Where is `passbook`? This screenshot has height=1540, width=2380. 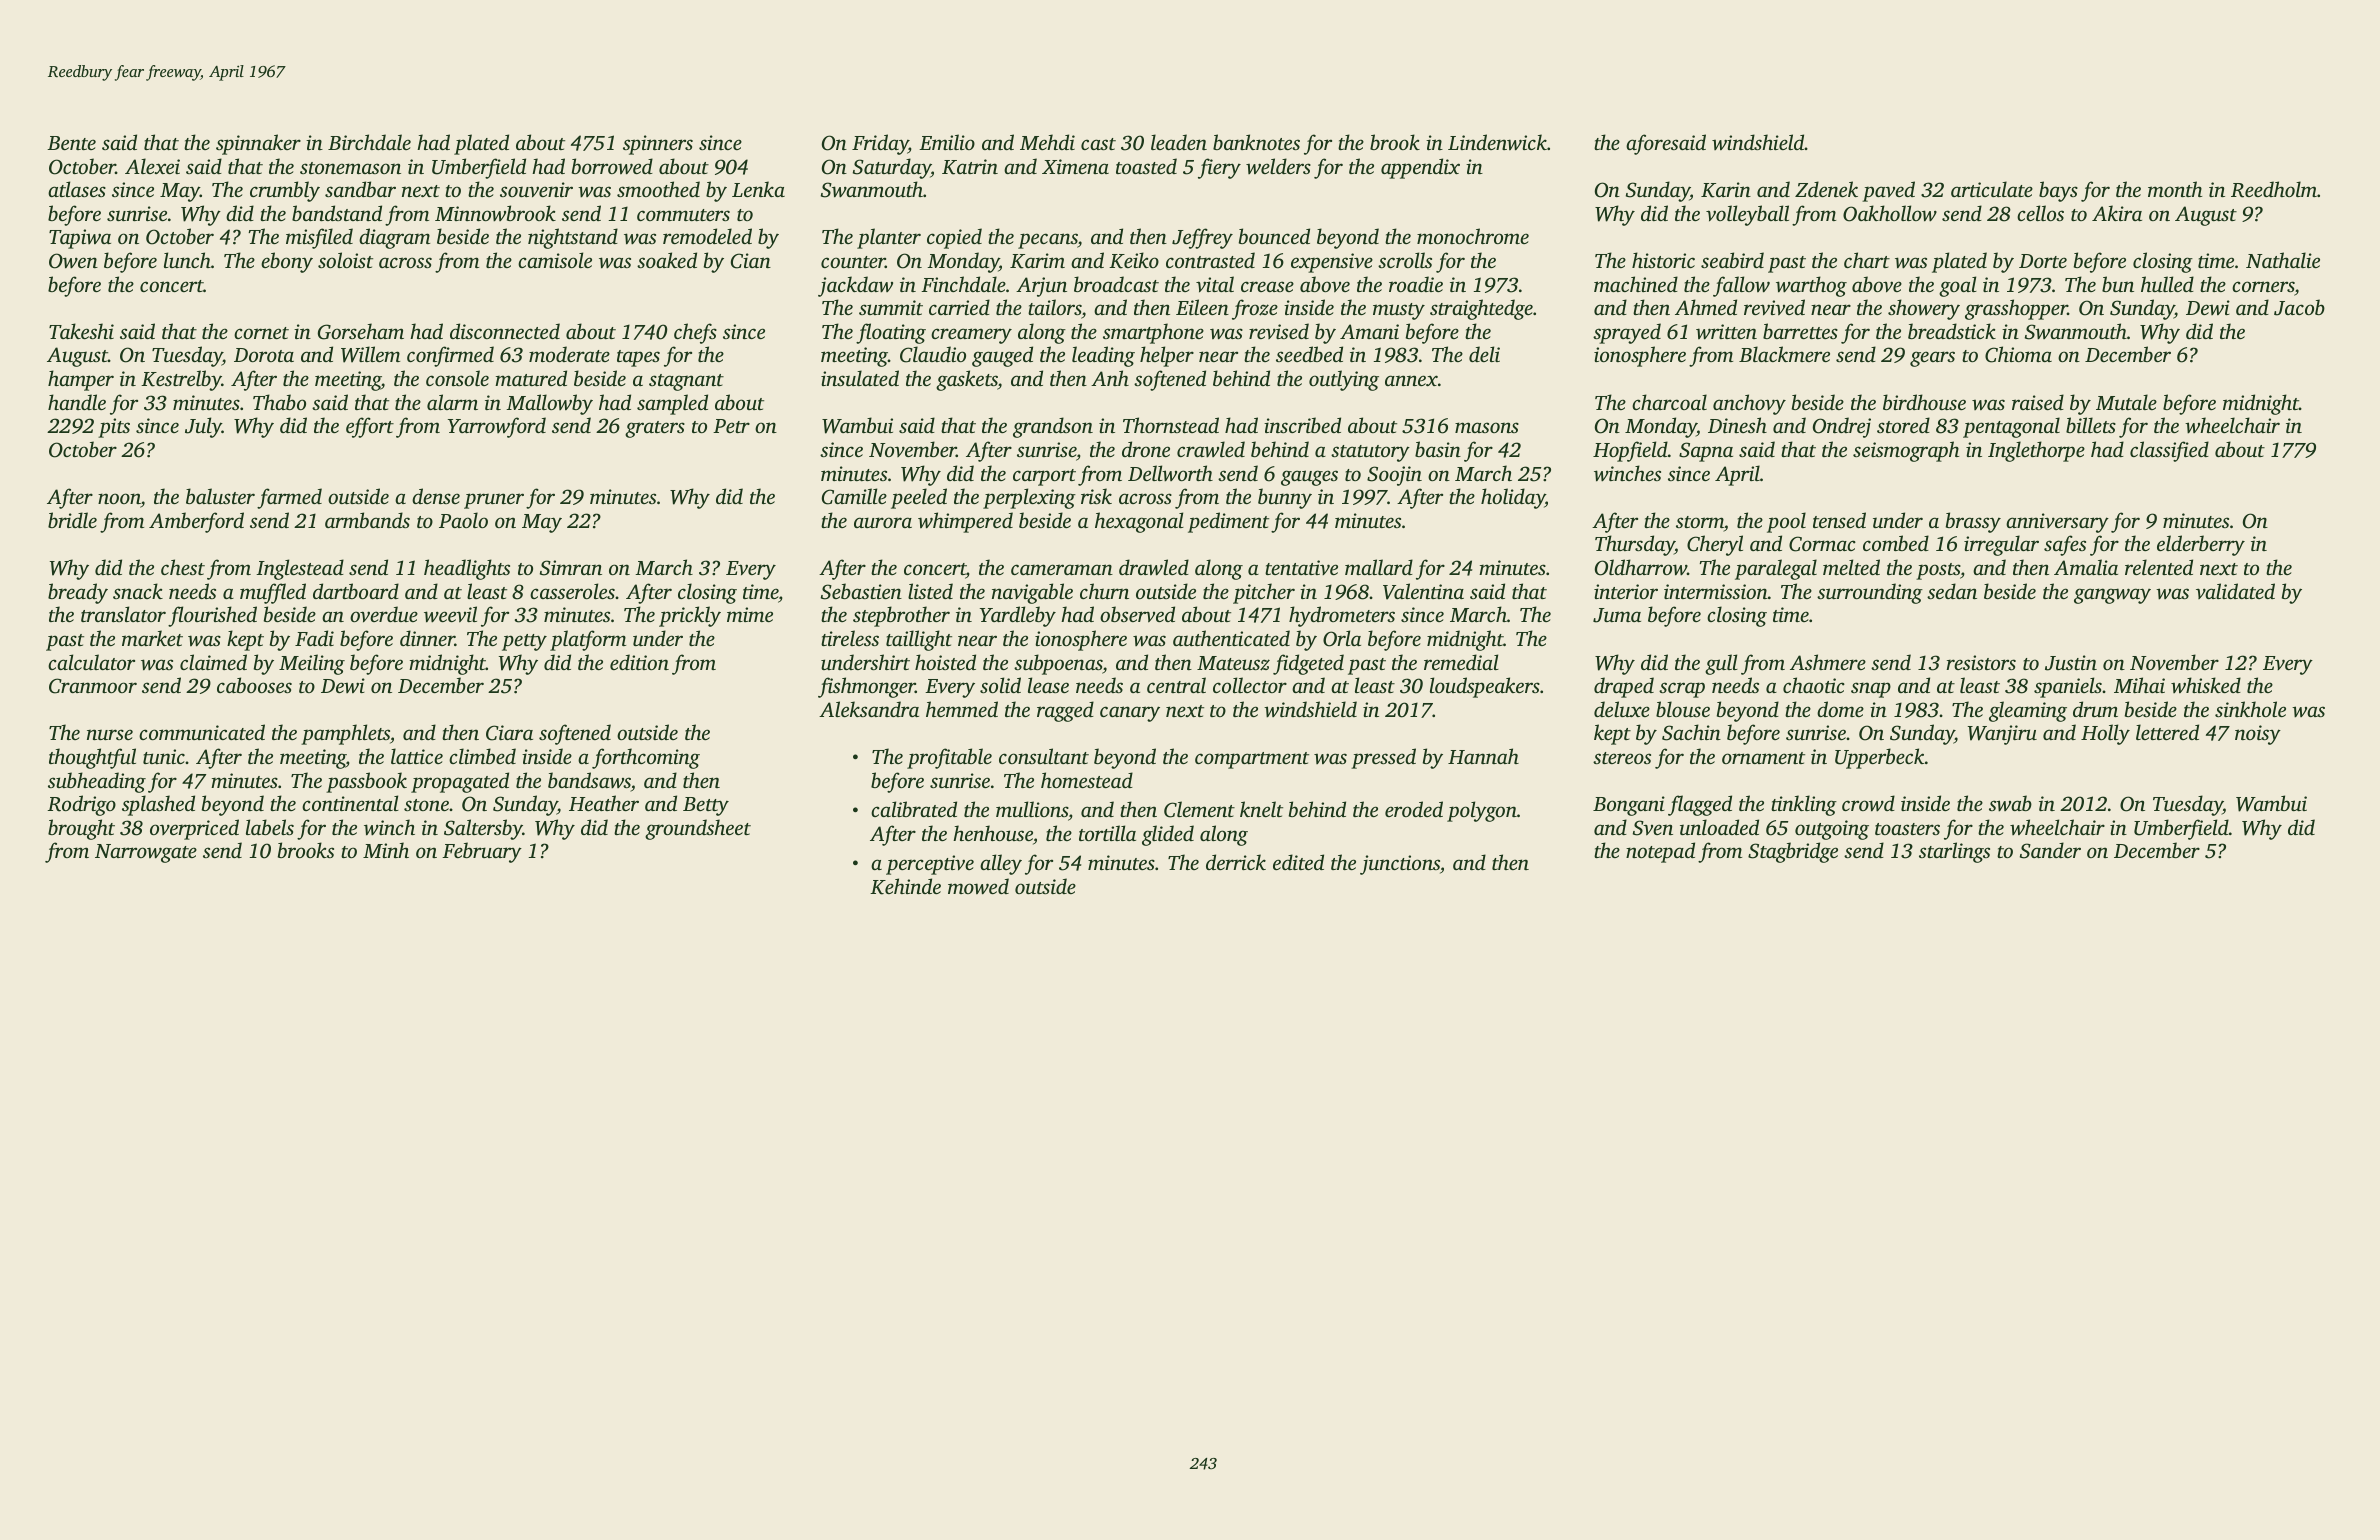
passbook is located at coordinates (366, 782).
